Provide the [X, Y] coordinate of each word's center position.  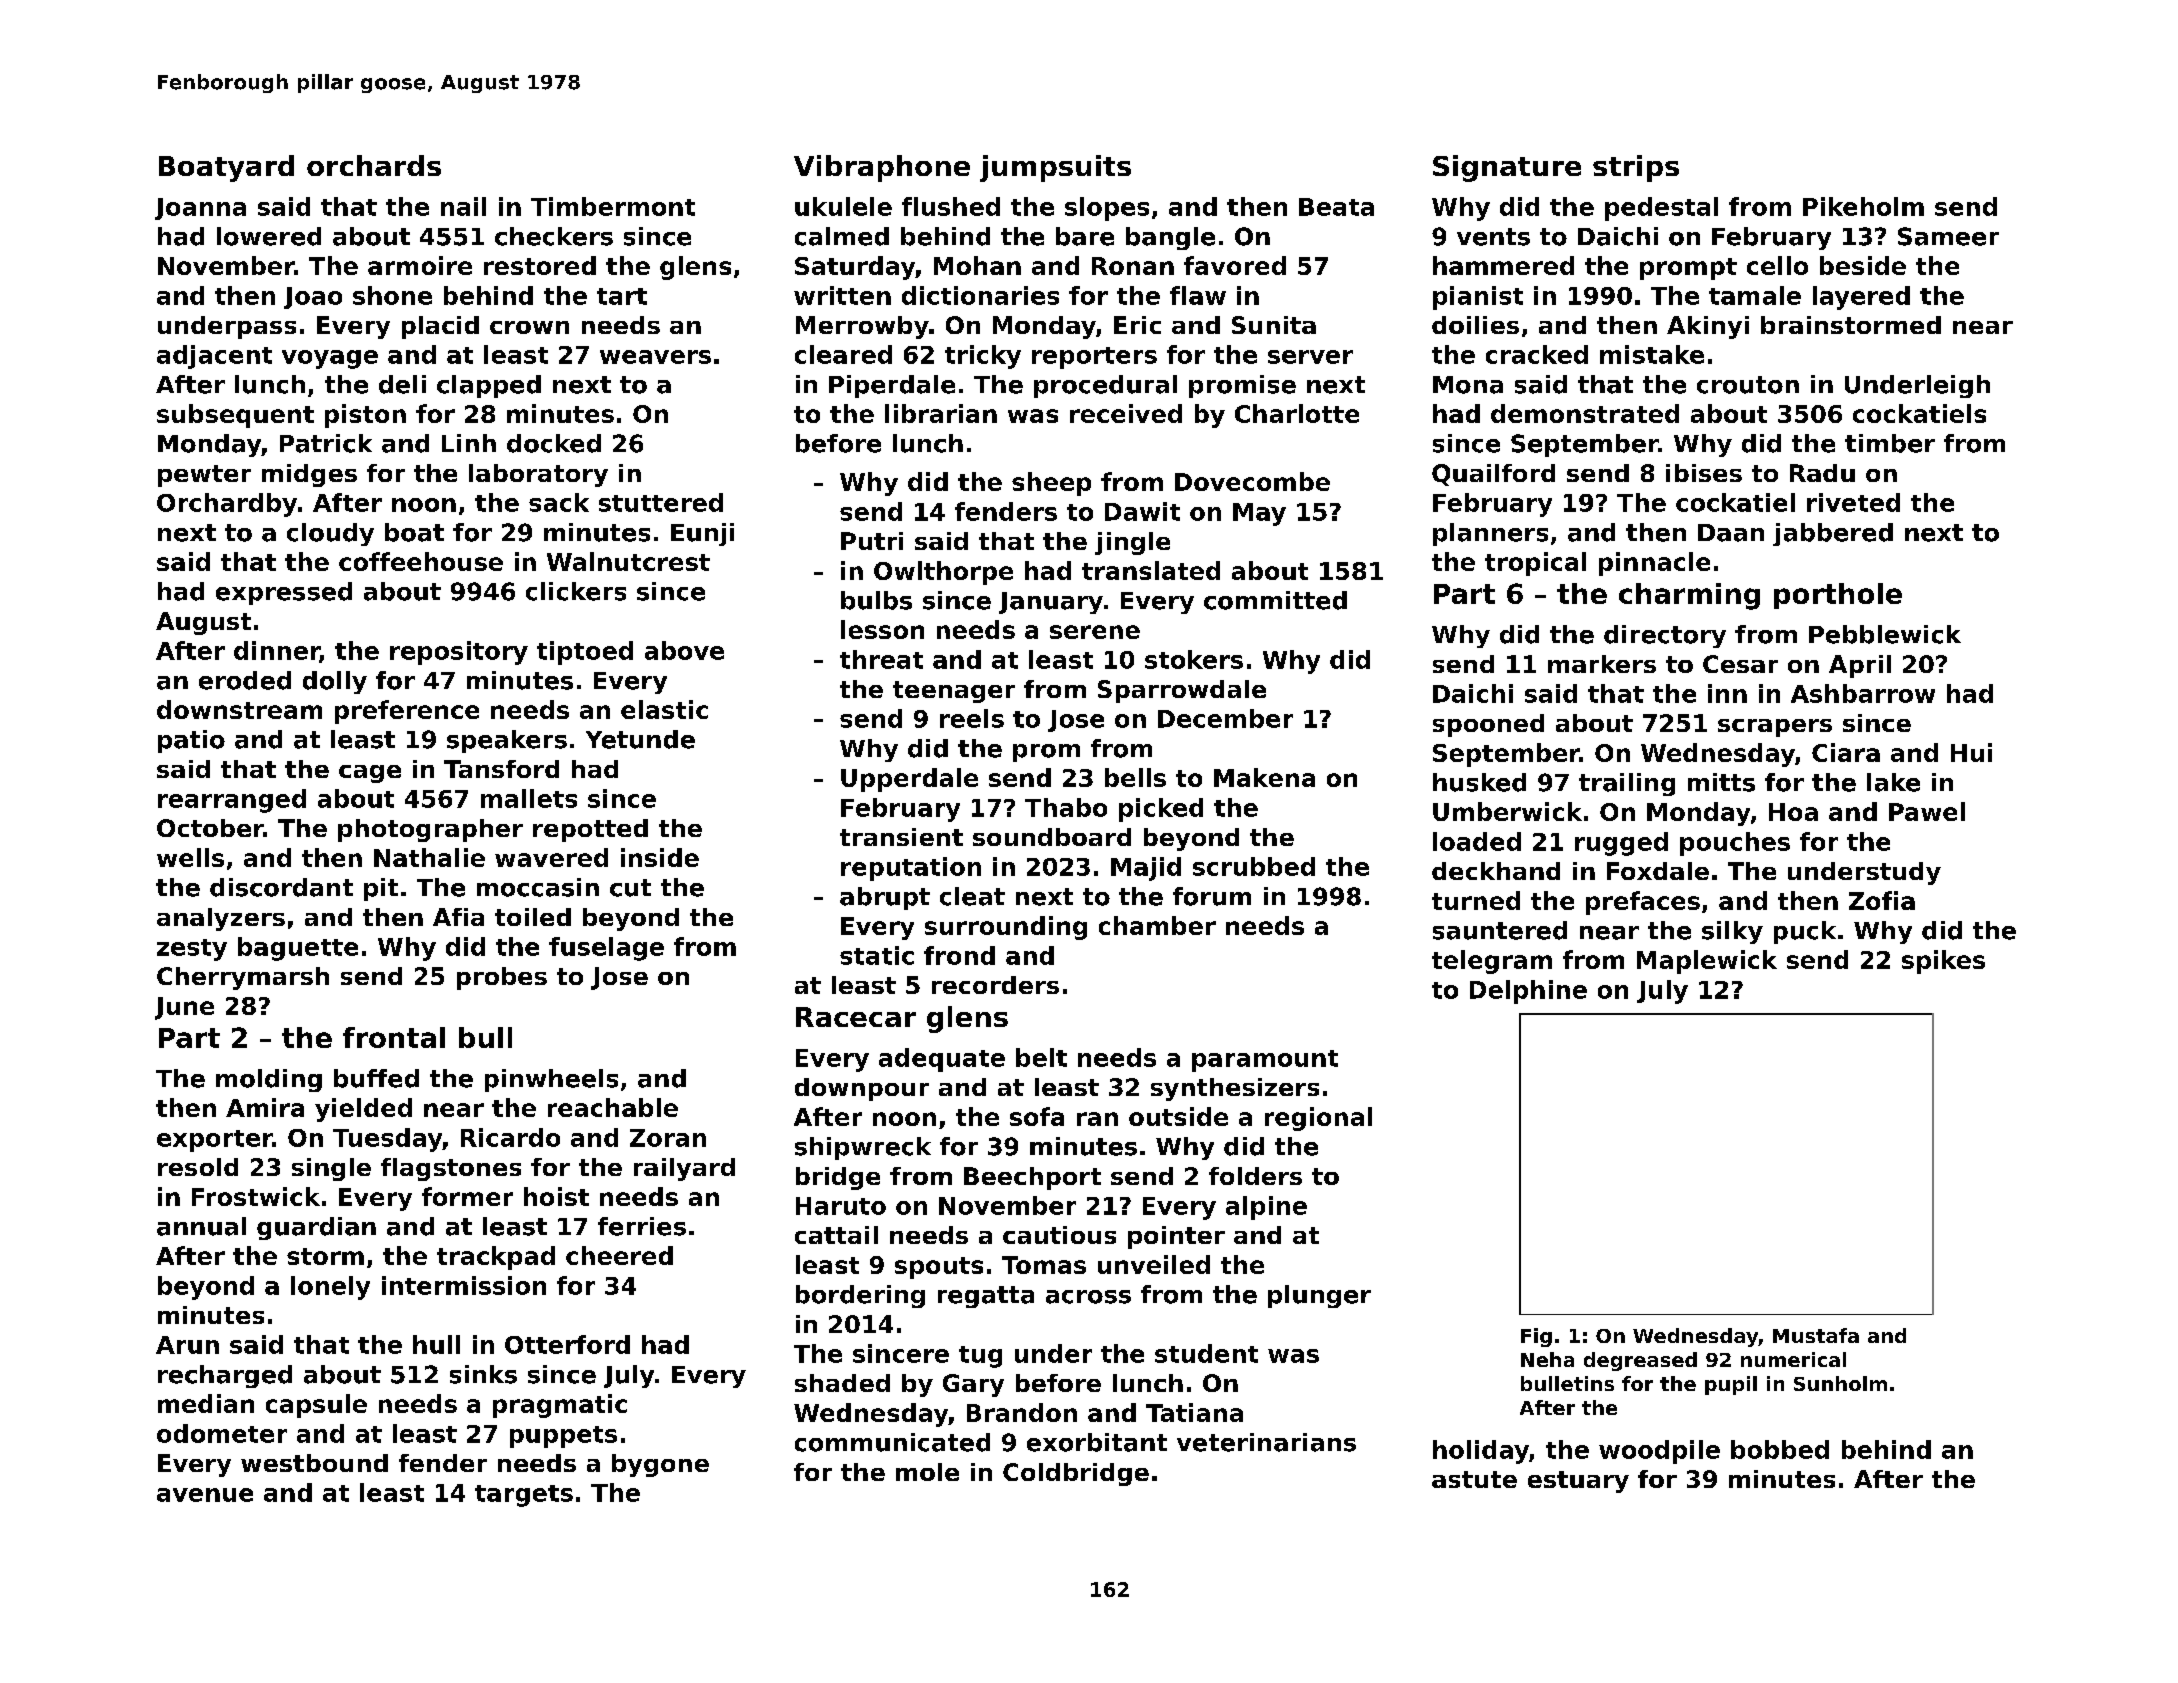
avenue [205, 1495]
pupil [1731, 1385]
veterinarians [1266, 1442]
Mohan [977, 265]
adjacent [214, 357]
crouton [1748, 385]
